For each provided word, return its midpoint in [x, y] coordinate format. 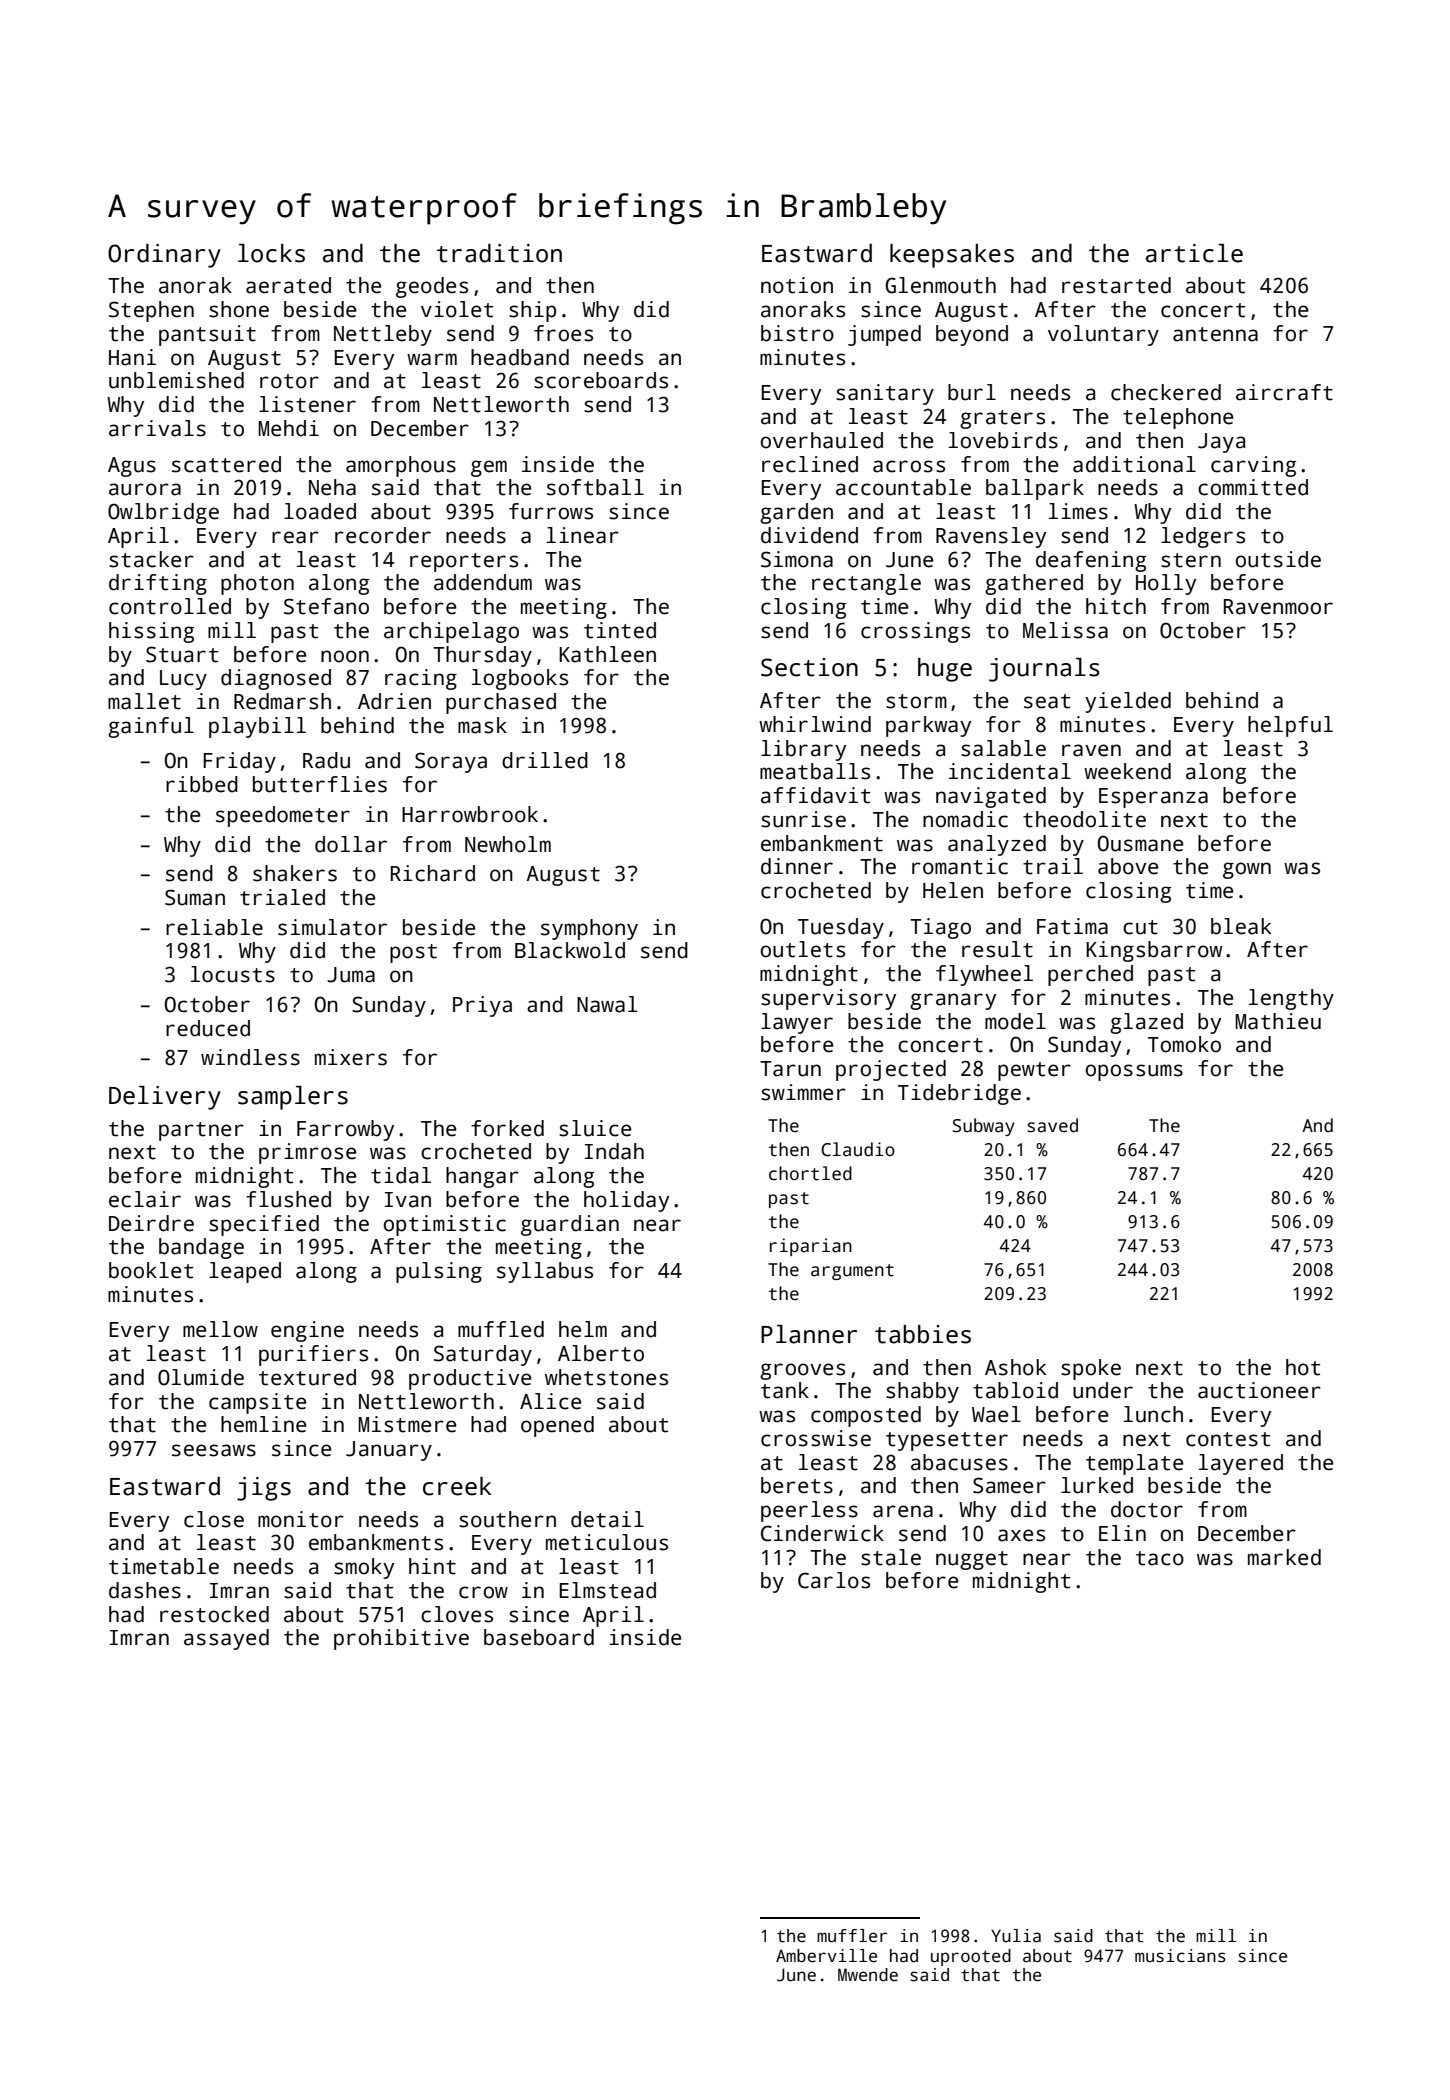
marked [1284, 1557]
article [1194, 253]
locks [271, 253]
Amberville [826, 1956]
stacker [151, 559]
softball [595, 487]
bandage [201, 1248]
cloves [457, 1614]
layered [1241, 1464]
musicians [1180, 1956]
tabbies [923, 1334]
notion [797, 285]
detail [607, 1519]
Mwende [868, 1975]
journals [1044, 670]
